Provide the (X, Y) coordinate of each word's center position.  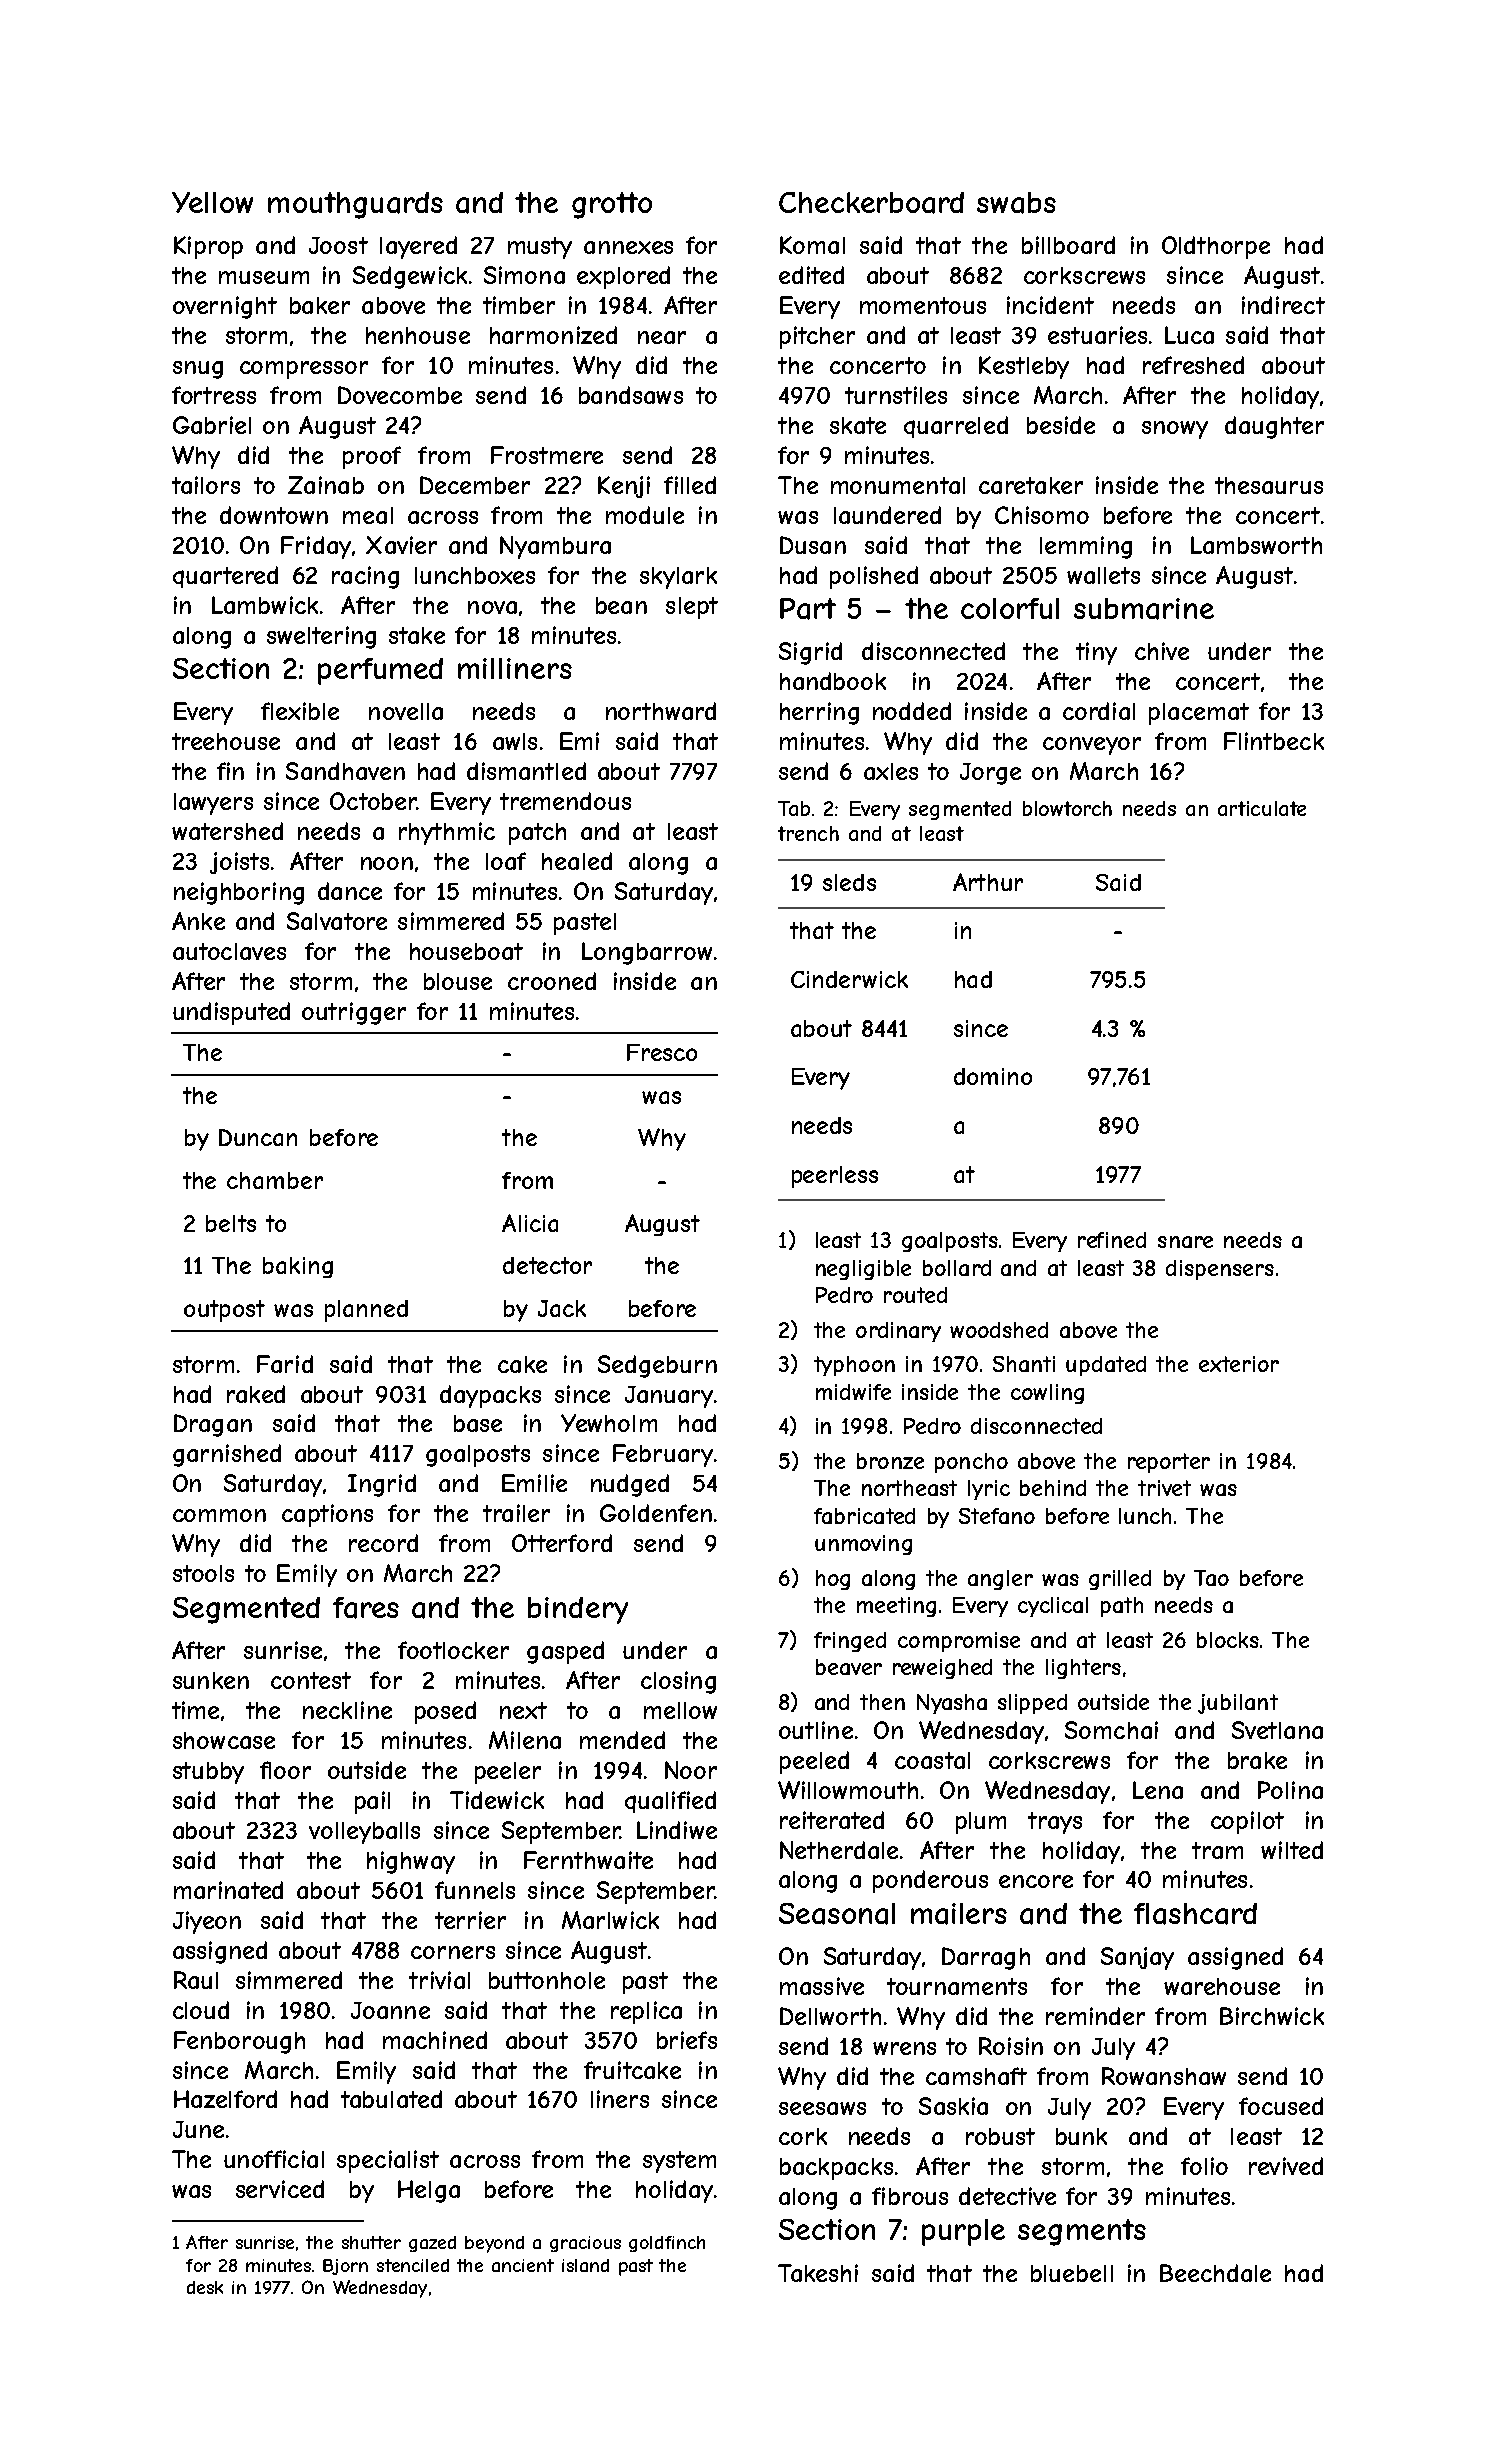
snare (1185, 1242)
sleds (849, 882)
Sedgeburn (657, 1366)
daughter (1274, 427)
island (585, 2265)
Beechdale (1215, 2273)
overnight (225, 307)
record (383, 1543)
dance (350, 891)
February (663, 1455)
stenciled (413, 2265)
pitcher (817, 337)
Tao (1211, 1578)
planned (366, 1311)
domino (993, 1076)
